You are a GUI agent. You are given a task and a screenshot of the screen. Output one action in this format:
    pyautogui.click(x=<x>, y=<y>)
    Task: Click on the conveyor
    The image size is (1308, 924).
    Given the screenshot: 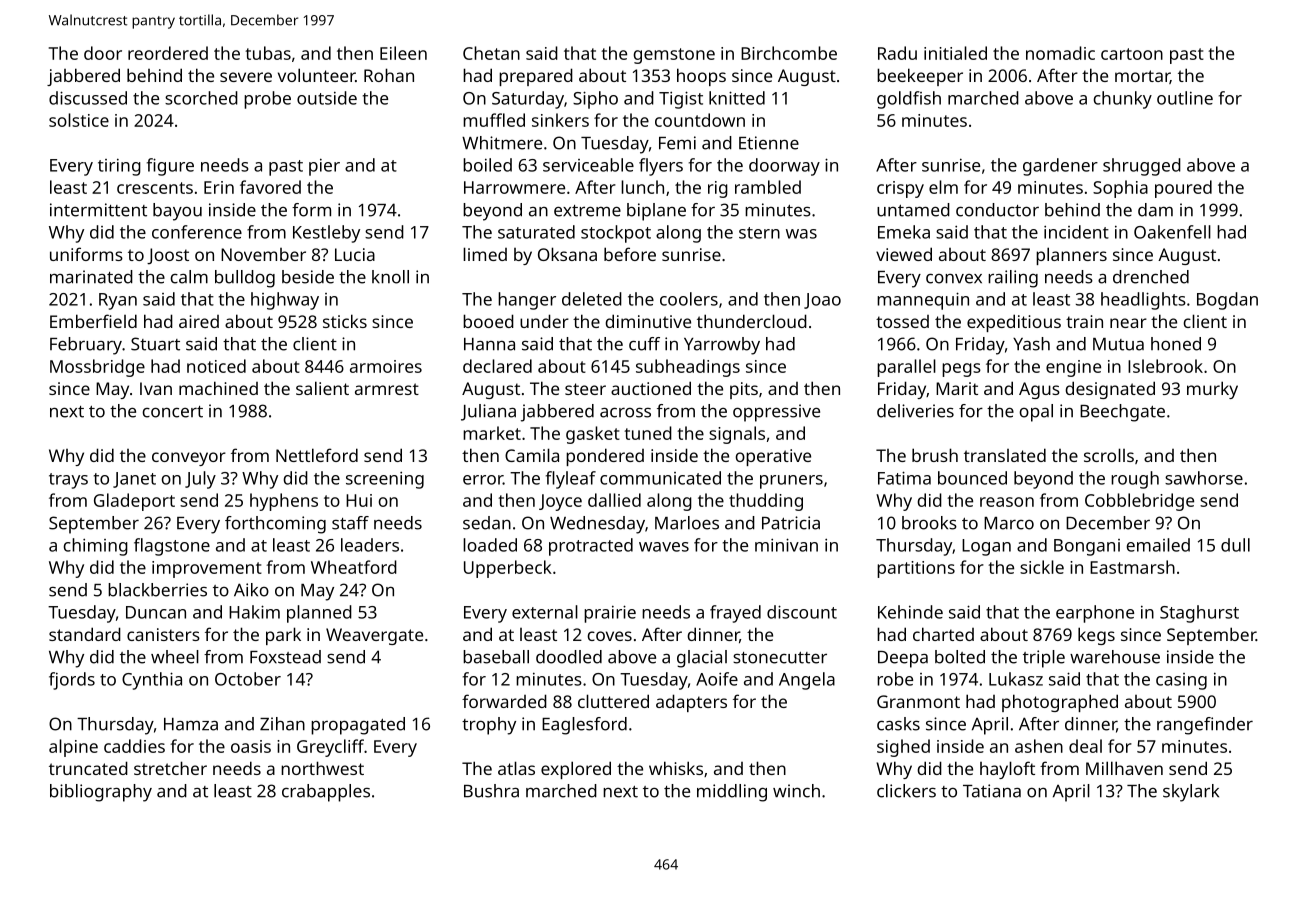 What is the action you would take?
    pyautogui.click(x=189, y=459)
